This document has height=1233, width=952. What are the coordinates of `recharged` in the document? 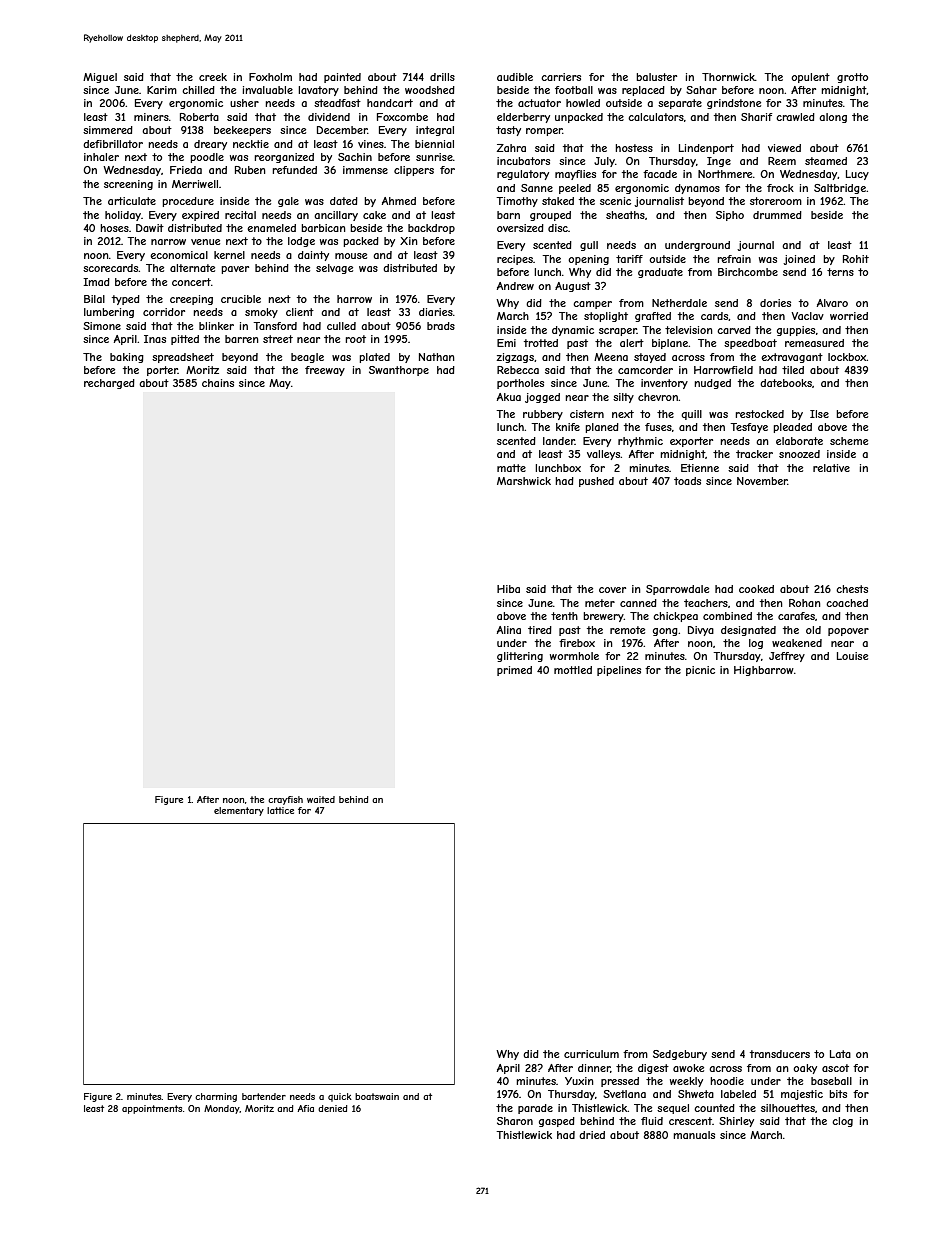 It's located at (109, 384).
